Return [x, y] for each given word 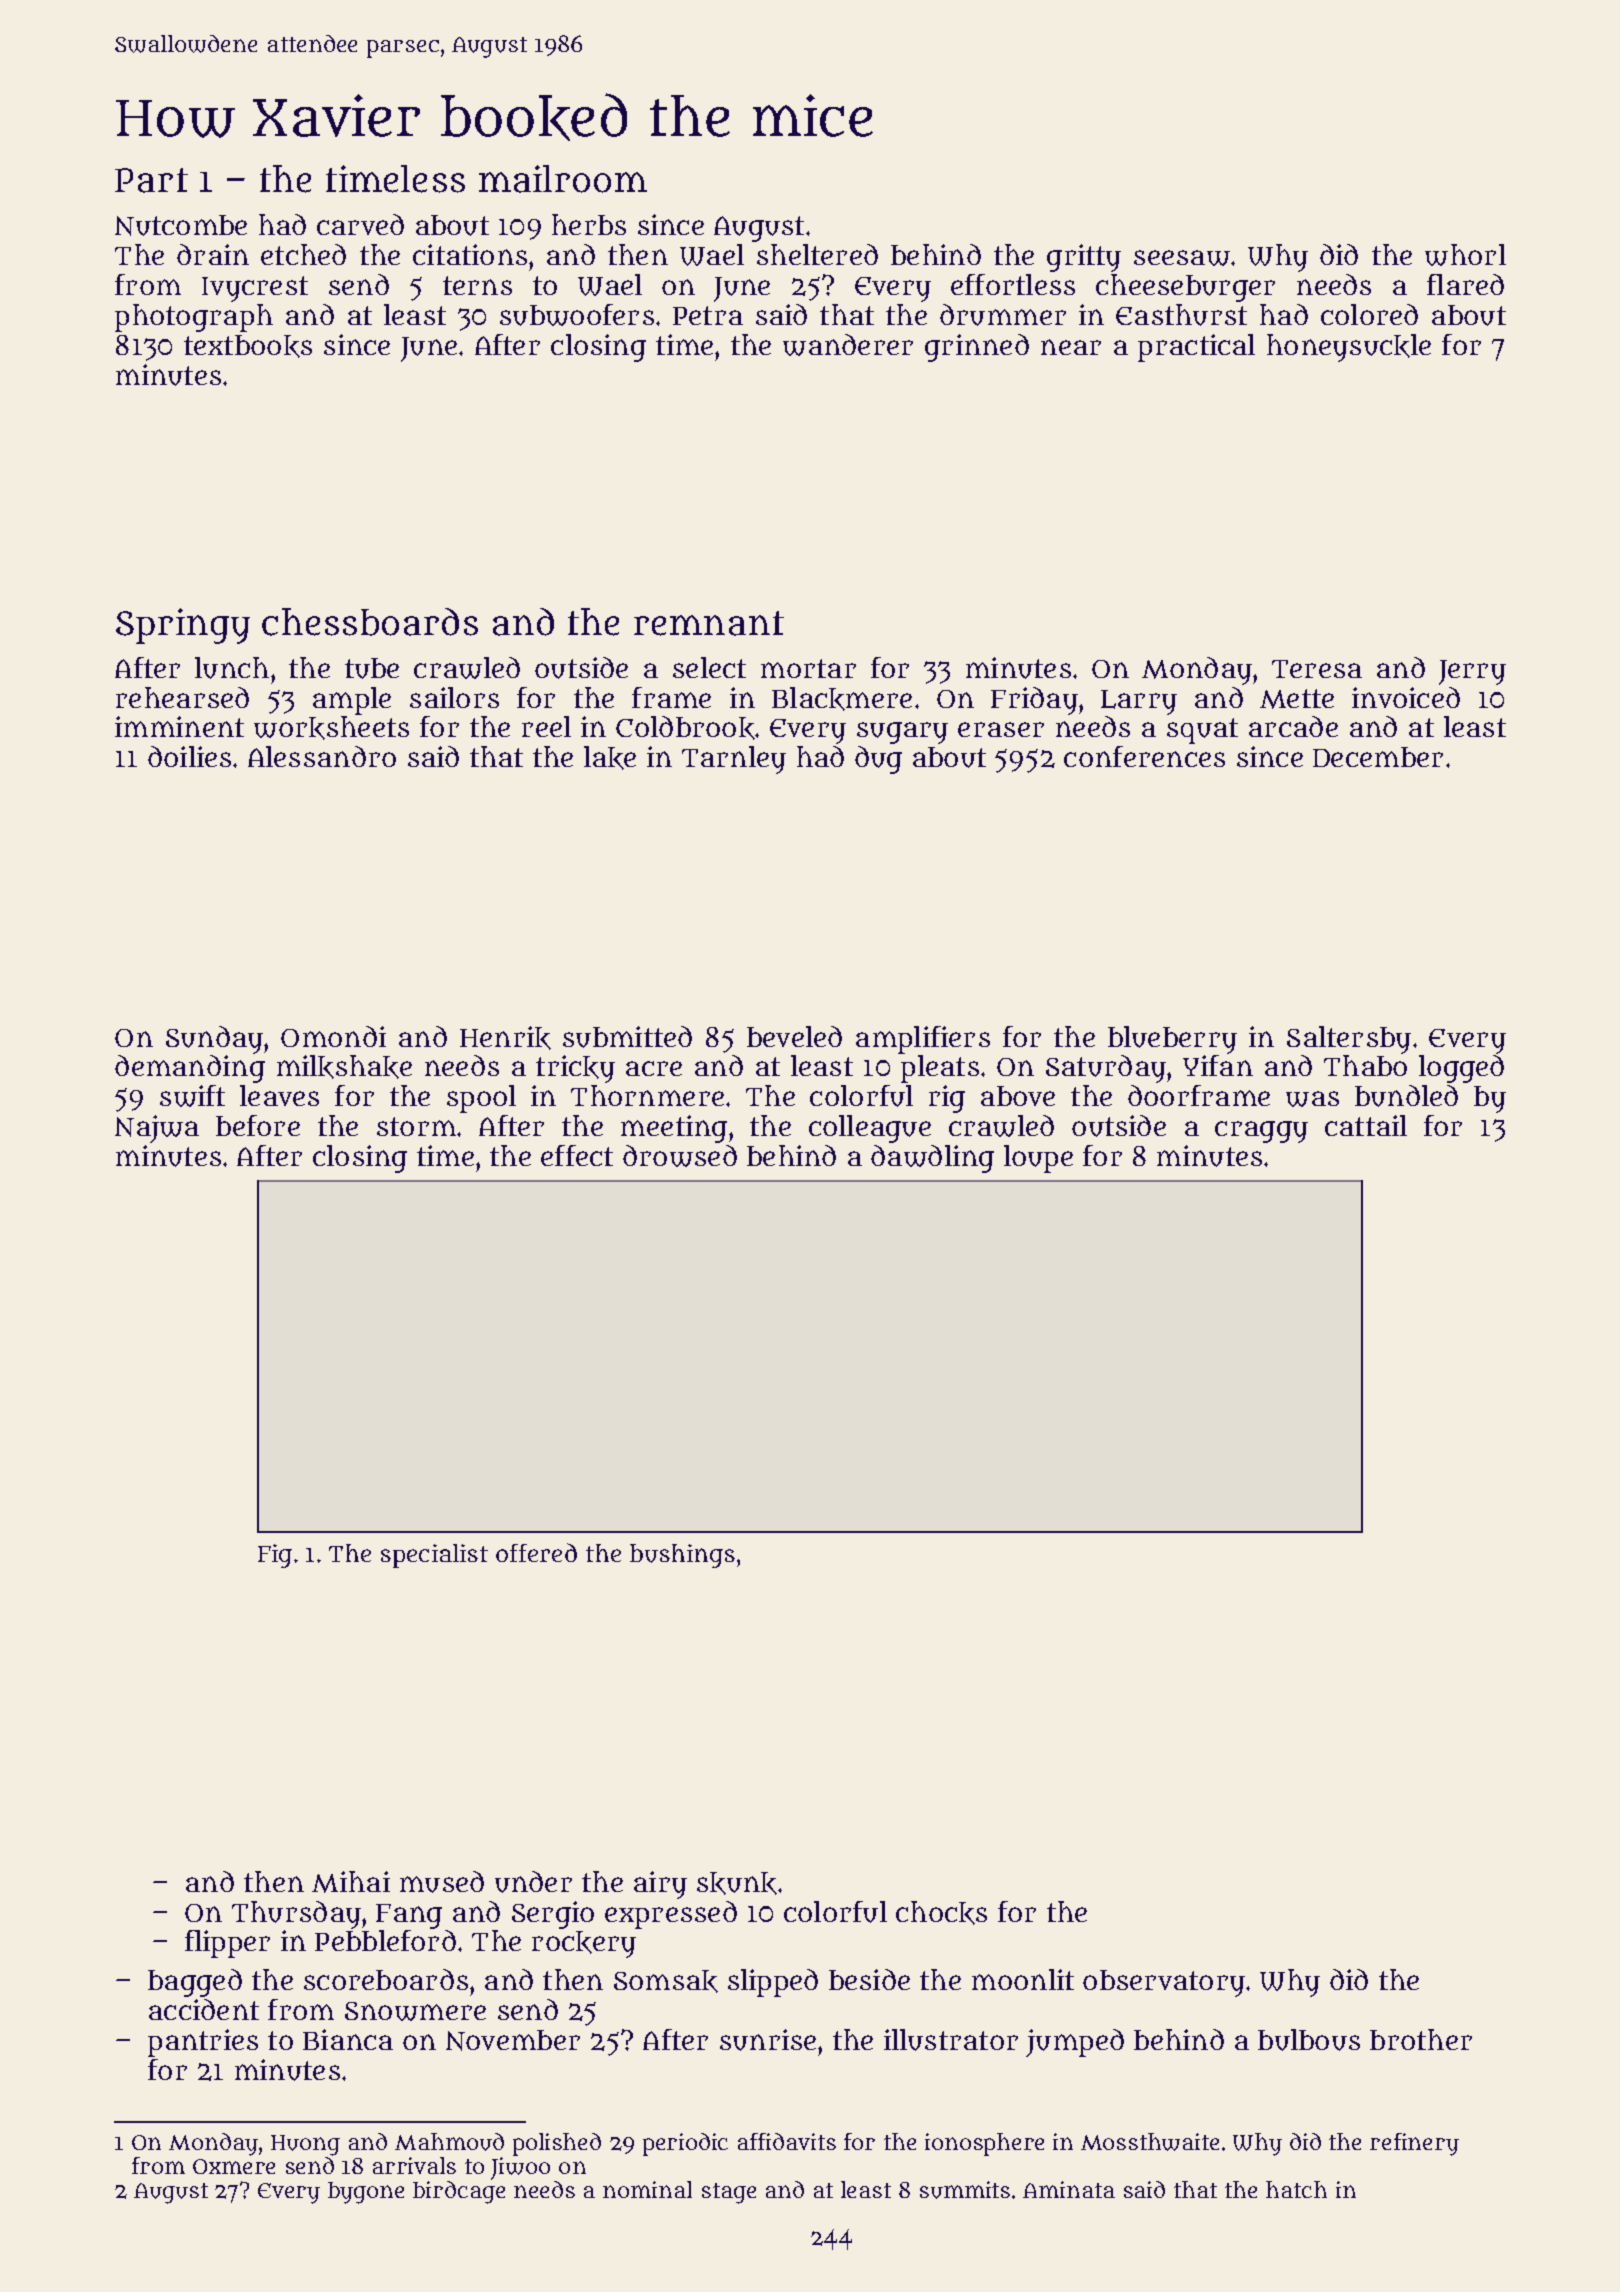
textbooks [248, 346]
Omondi [333, 1036]
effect [577, 1155]
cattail [1366, 1125]
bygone [366, 2193]
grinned [977, 348]
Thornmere [647, 1095]
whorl [1465, 255]
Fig [275, 1556]
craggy [1261, 1132]
